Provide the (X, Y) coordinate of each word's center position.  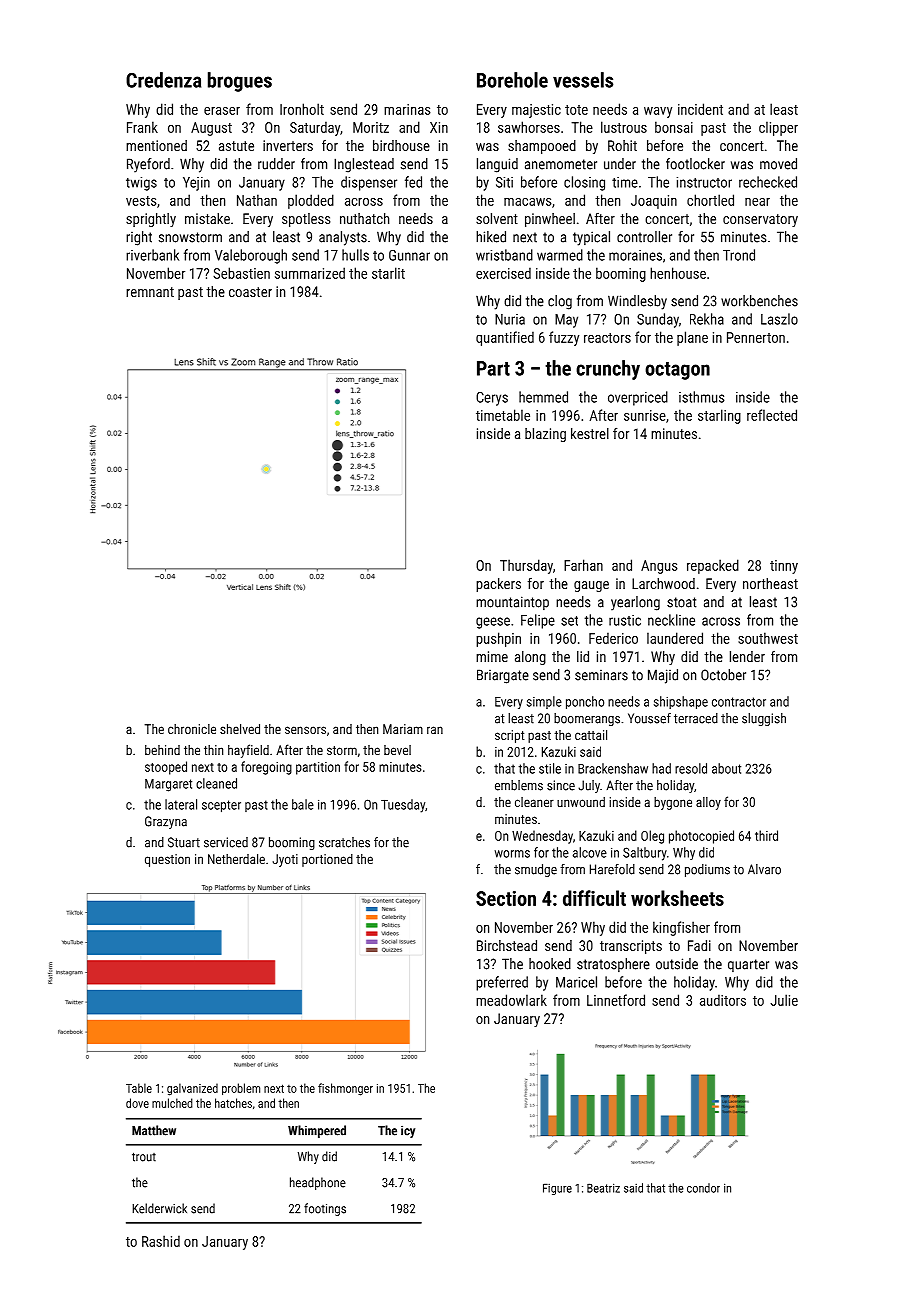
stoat (682, 602)
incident (700, 109)
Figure (557, 1189)
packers (498, 585)
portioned (327, 860)
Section (506, 898)
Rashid (161, 1241)
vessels (583, 80)
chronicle (192, 729)
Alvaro (764, 869)
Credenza (163, 80)
